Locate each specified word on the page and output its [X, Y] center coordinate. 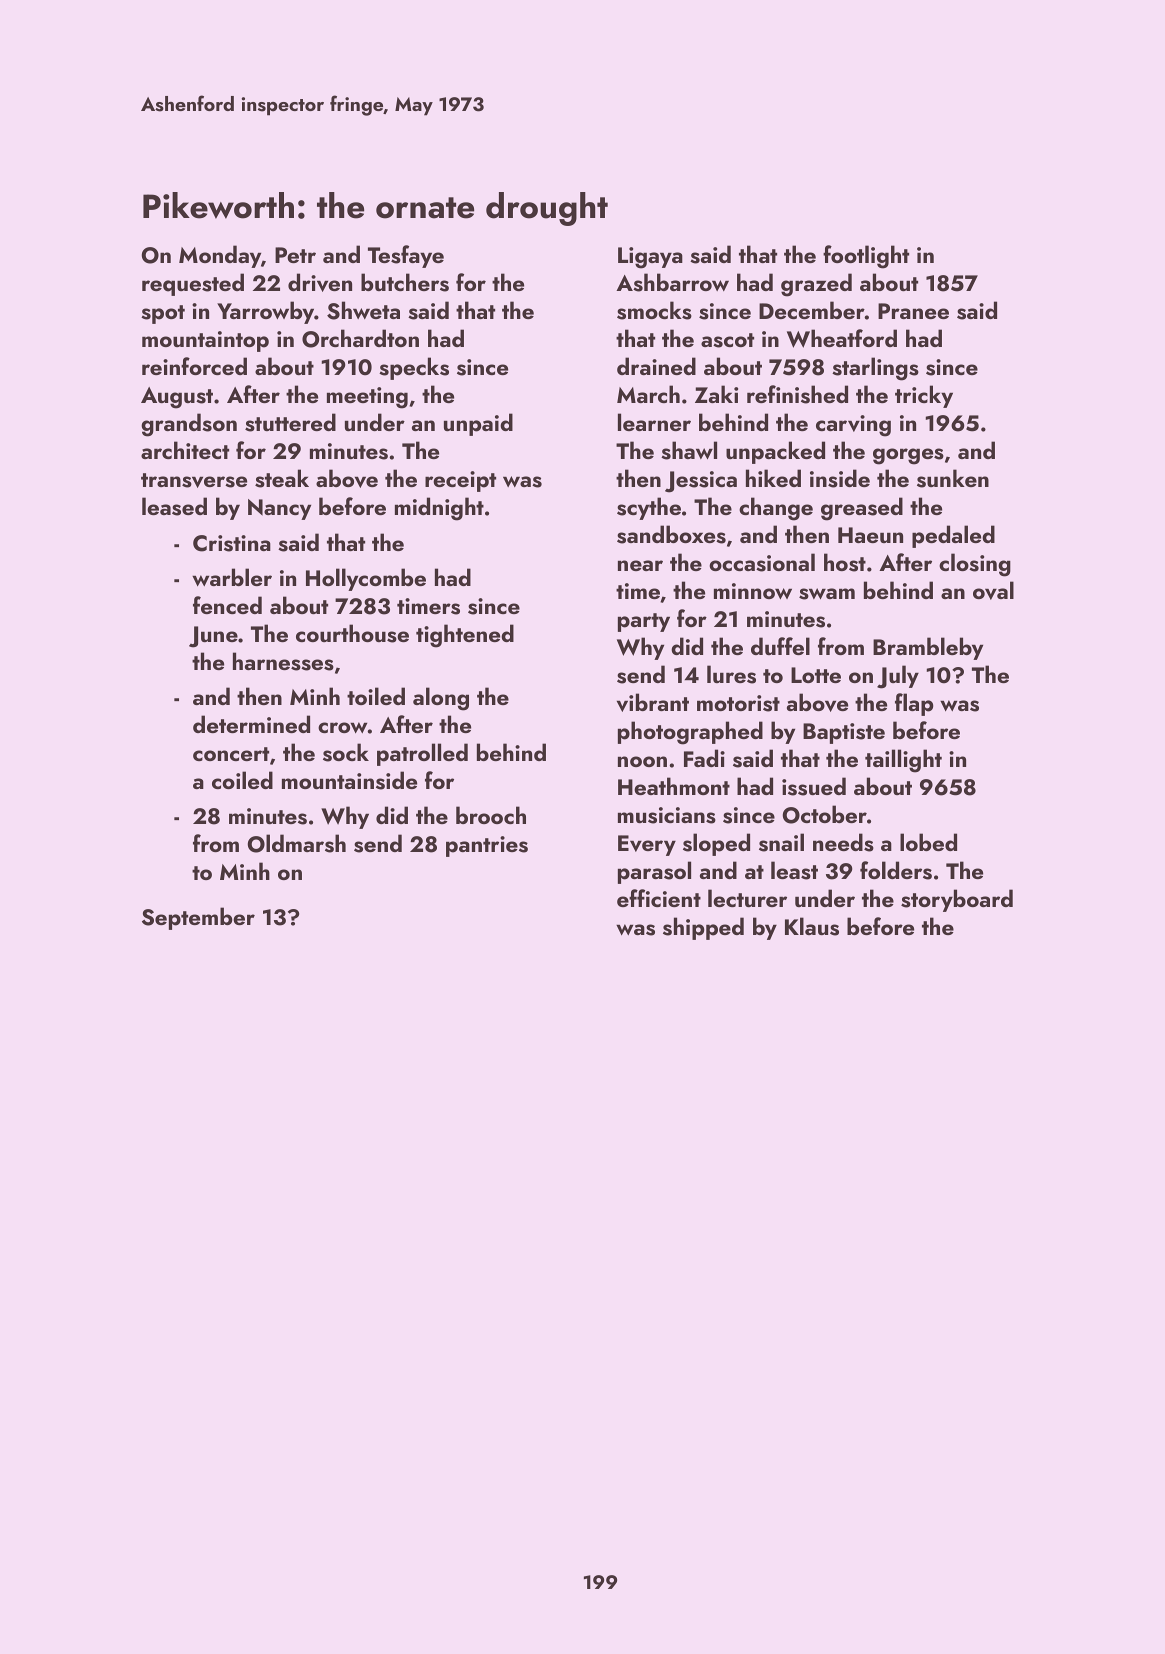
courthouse [352, 633]
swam [827, 594]
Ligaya [650, 258]
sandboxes [671, 534]
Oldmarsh [297, 843]
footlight [866, 257]
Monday [220, 256]
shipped [703, 928]
